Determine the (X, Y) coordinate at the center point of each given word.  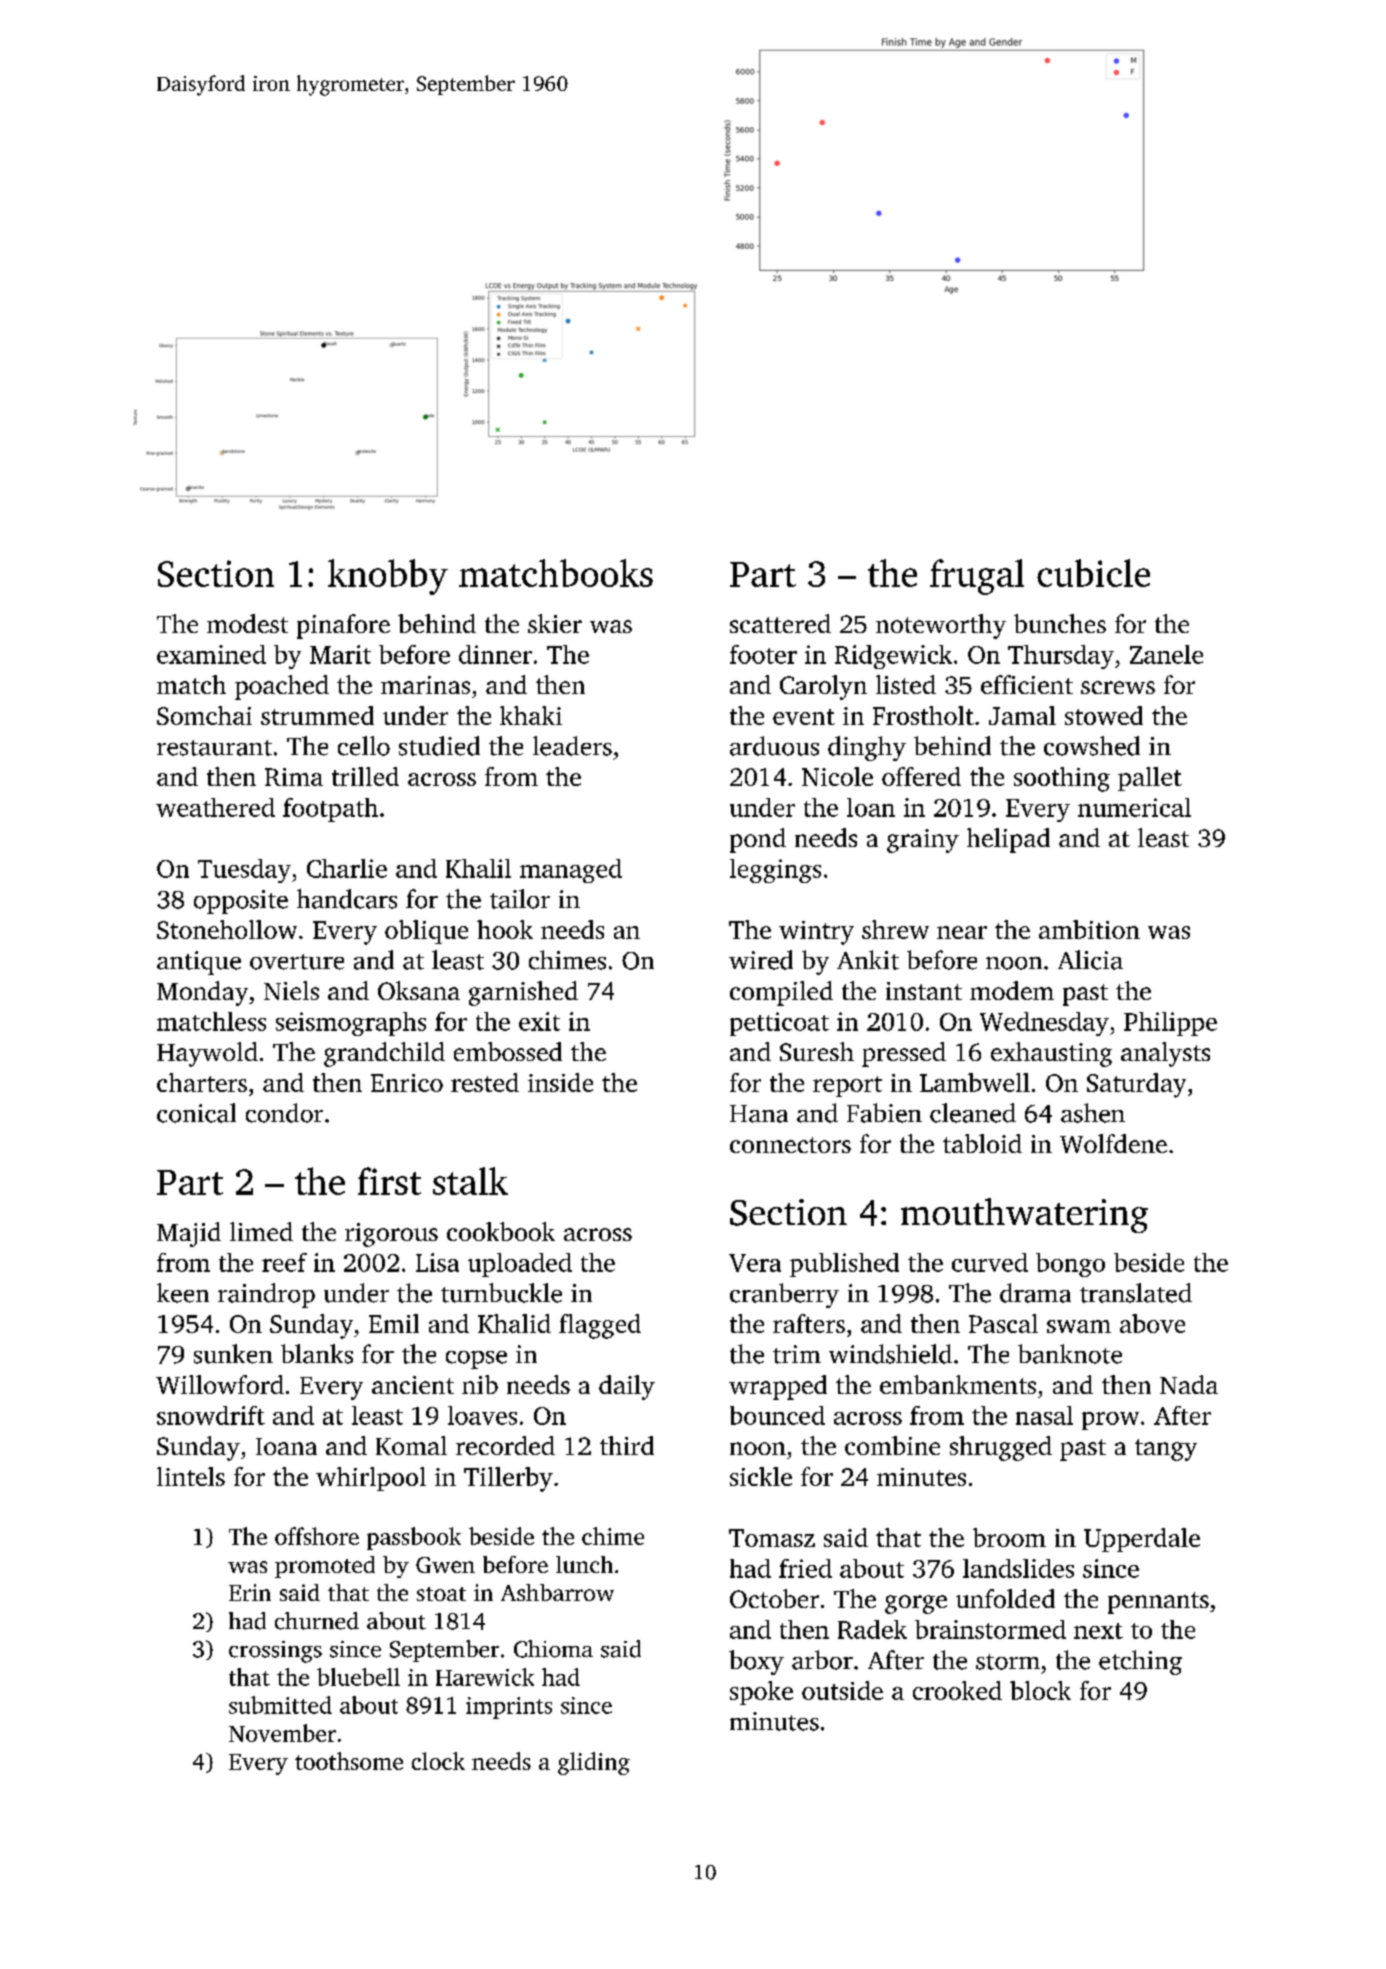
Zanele (1166, 654)
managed (571, 871)
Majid (189, 1234)
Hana (759, 1114)
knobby (388, 577)
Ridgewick (893, 657)
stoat (441, 1594)
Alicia (1090, 960)
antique (199, 963)
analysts (1165, 1054)
